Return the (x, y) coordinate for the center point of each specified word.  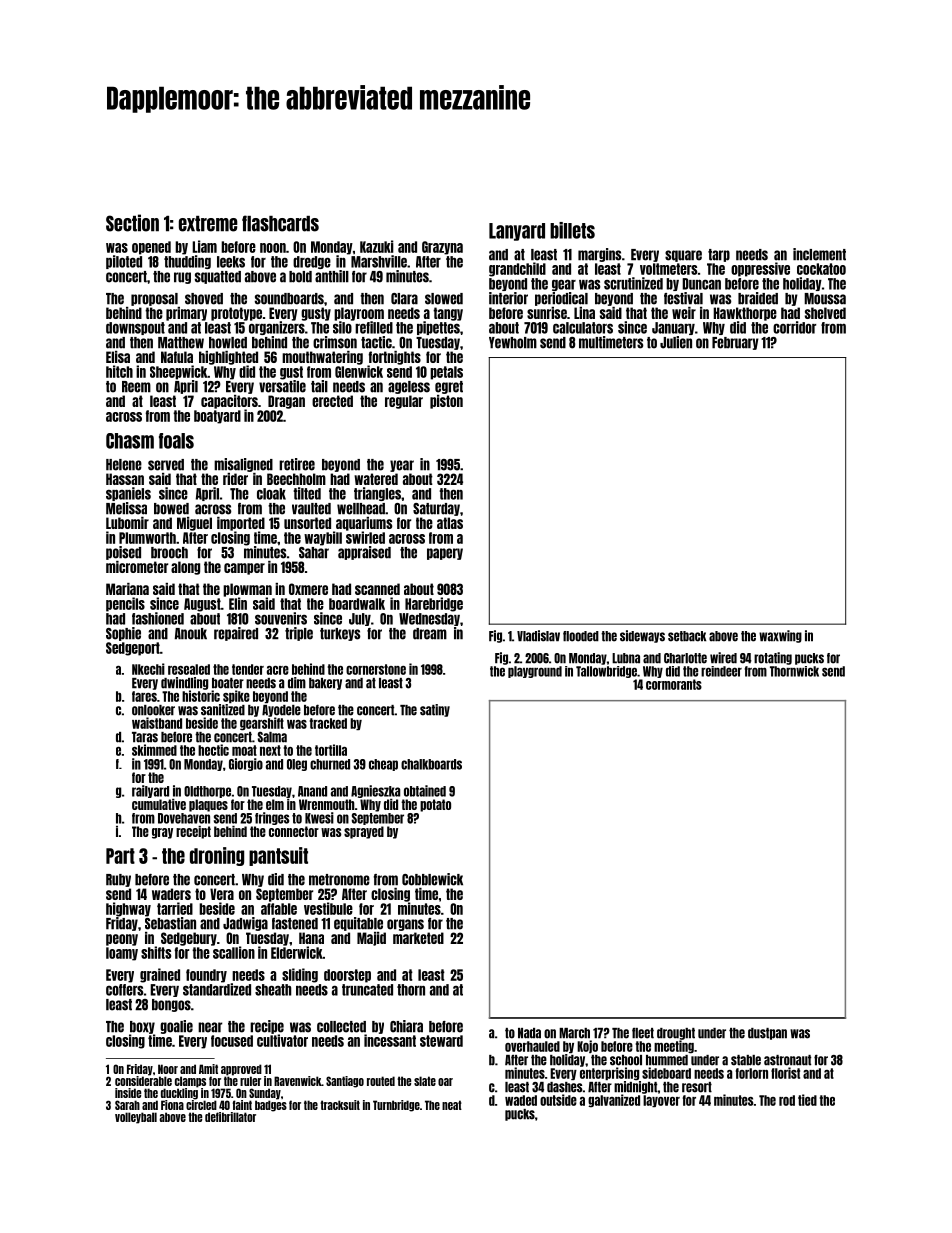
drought (676, 1034)
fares (144, 696)
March (574, 1033)
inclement (819, 254)
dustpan (767, 1034)
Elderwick (297, 952)
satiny (435, 710)
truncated (367, 990)
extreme (208, 224)
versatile (282, 386)
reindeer (721, 671)
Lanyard (517, 232)
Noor (168, 1069)
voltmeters (668, 269)
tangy (448, 314)
